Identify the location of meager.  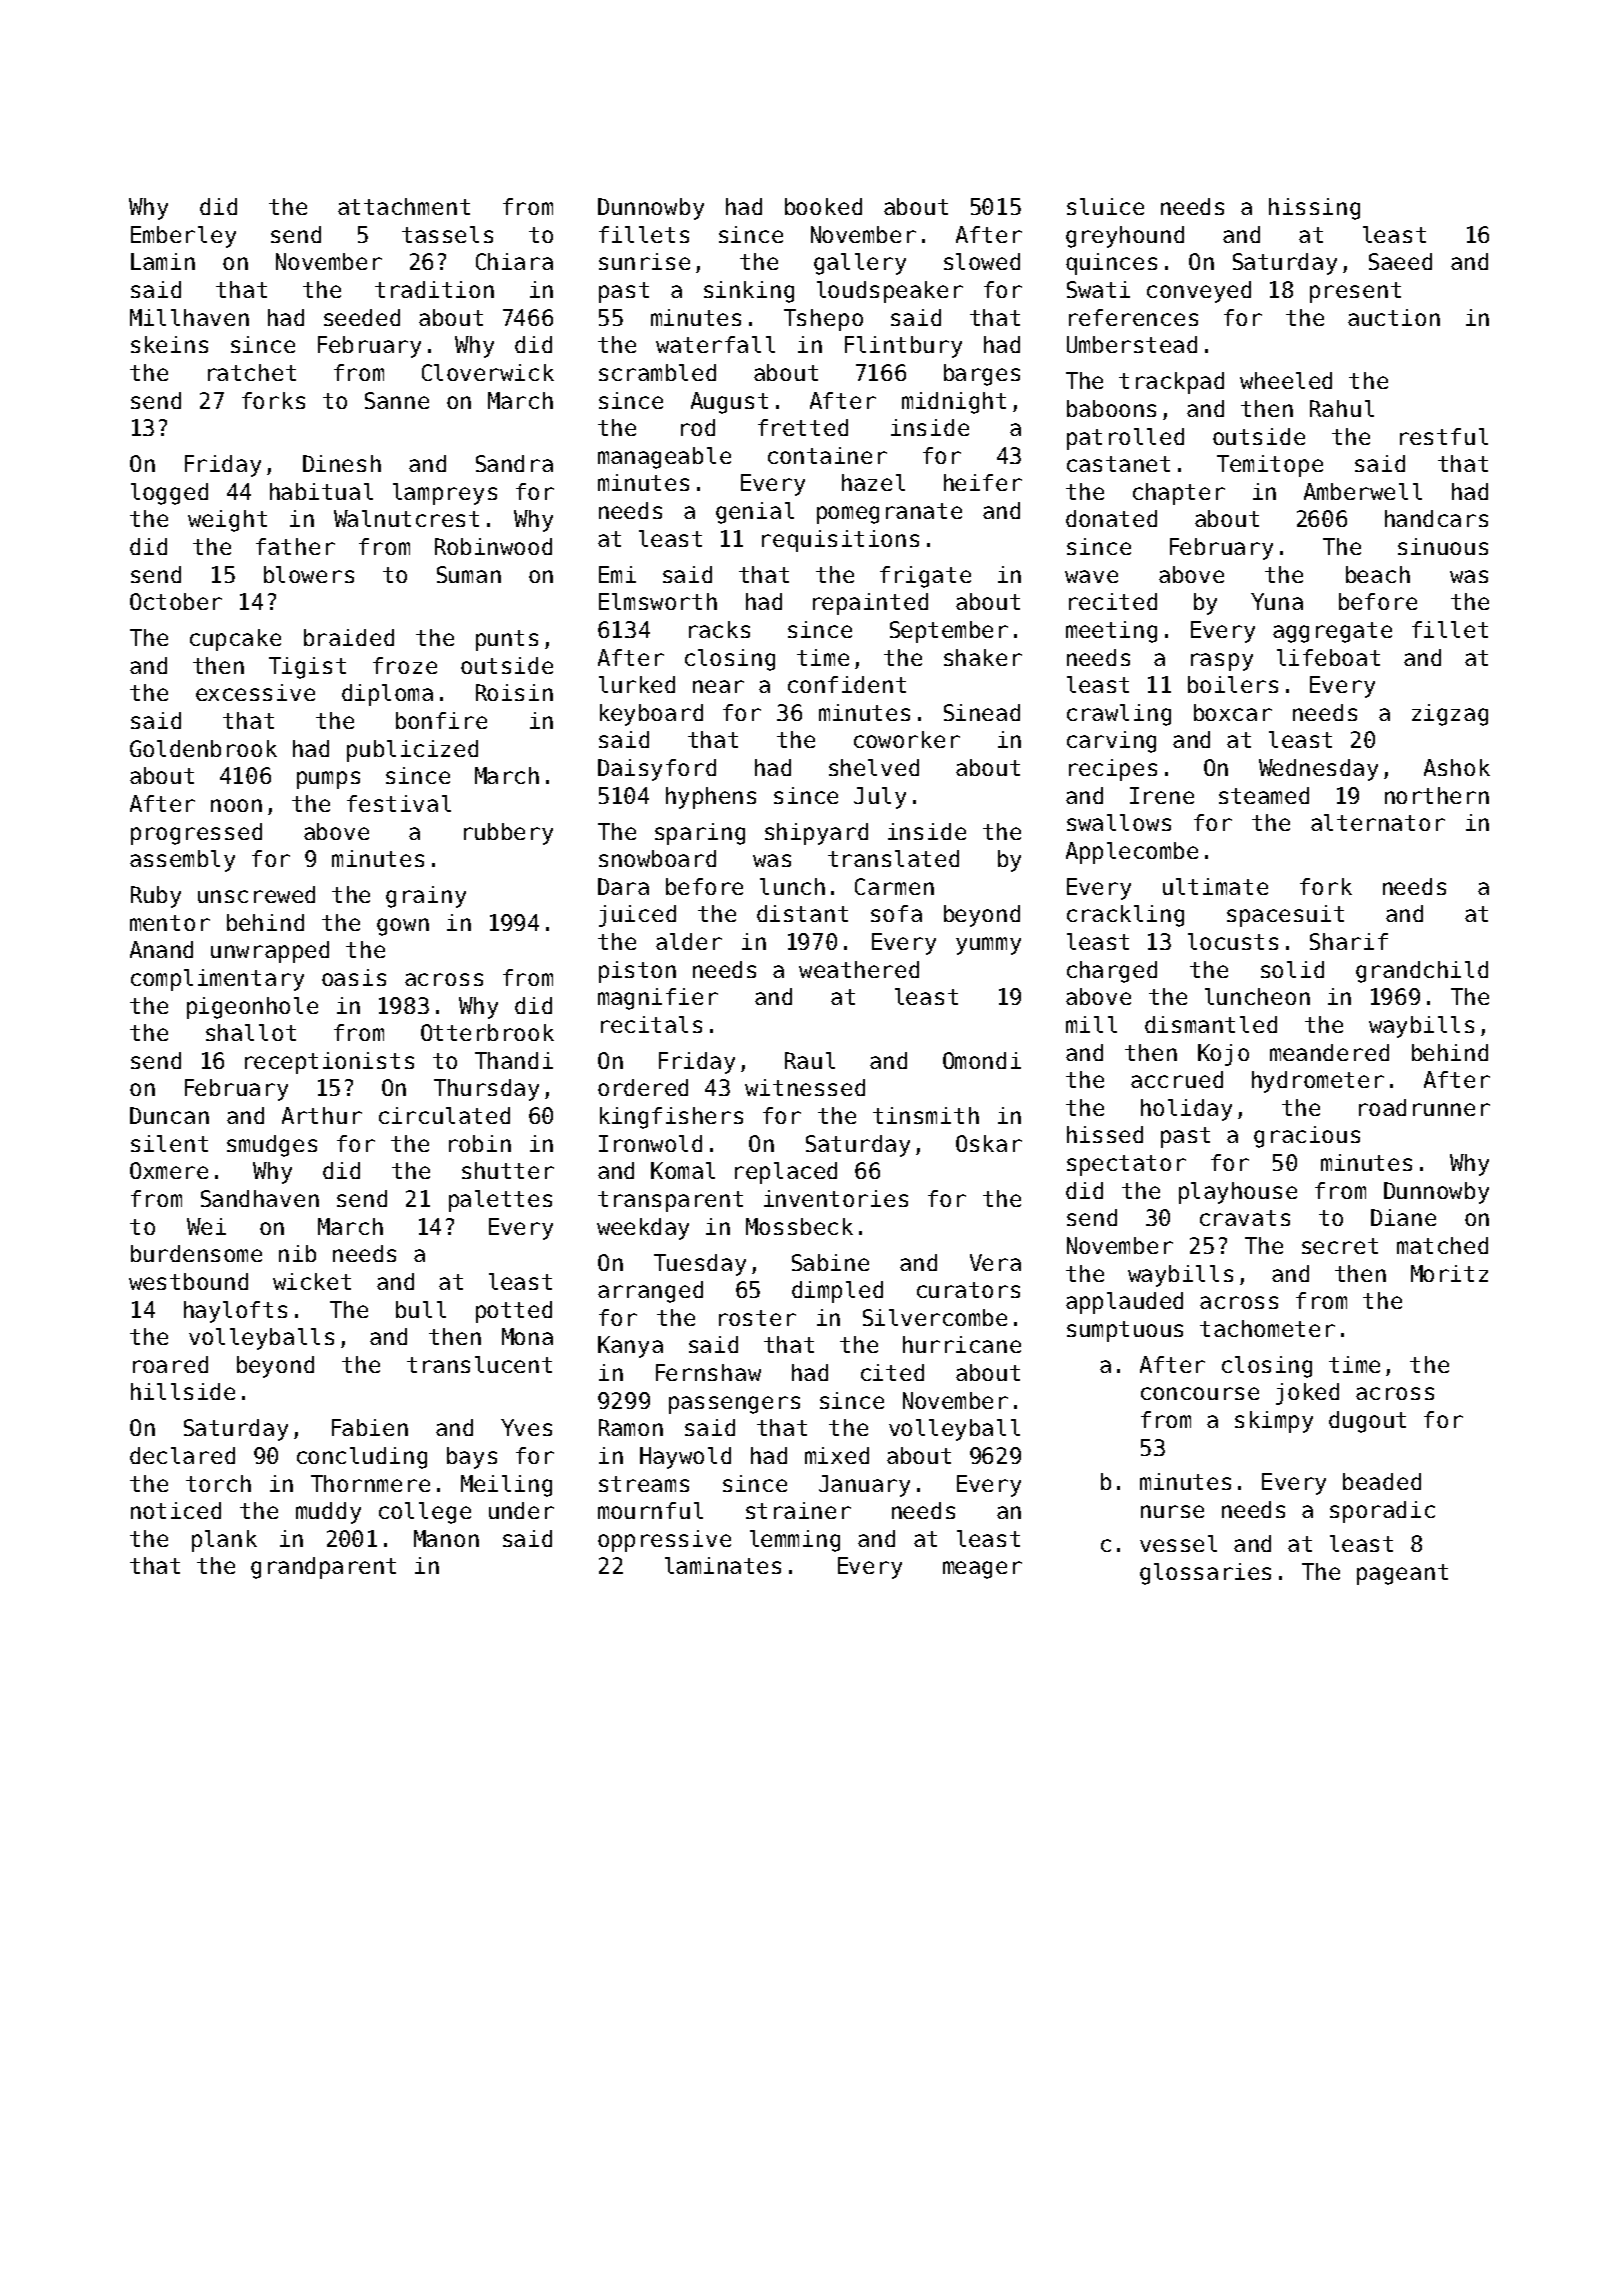
(982, 1570).
